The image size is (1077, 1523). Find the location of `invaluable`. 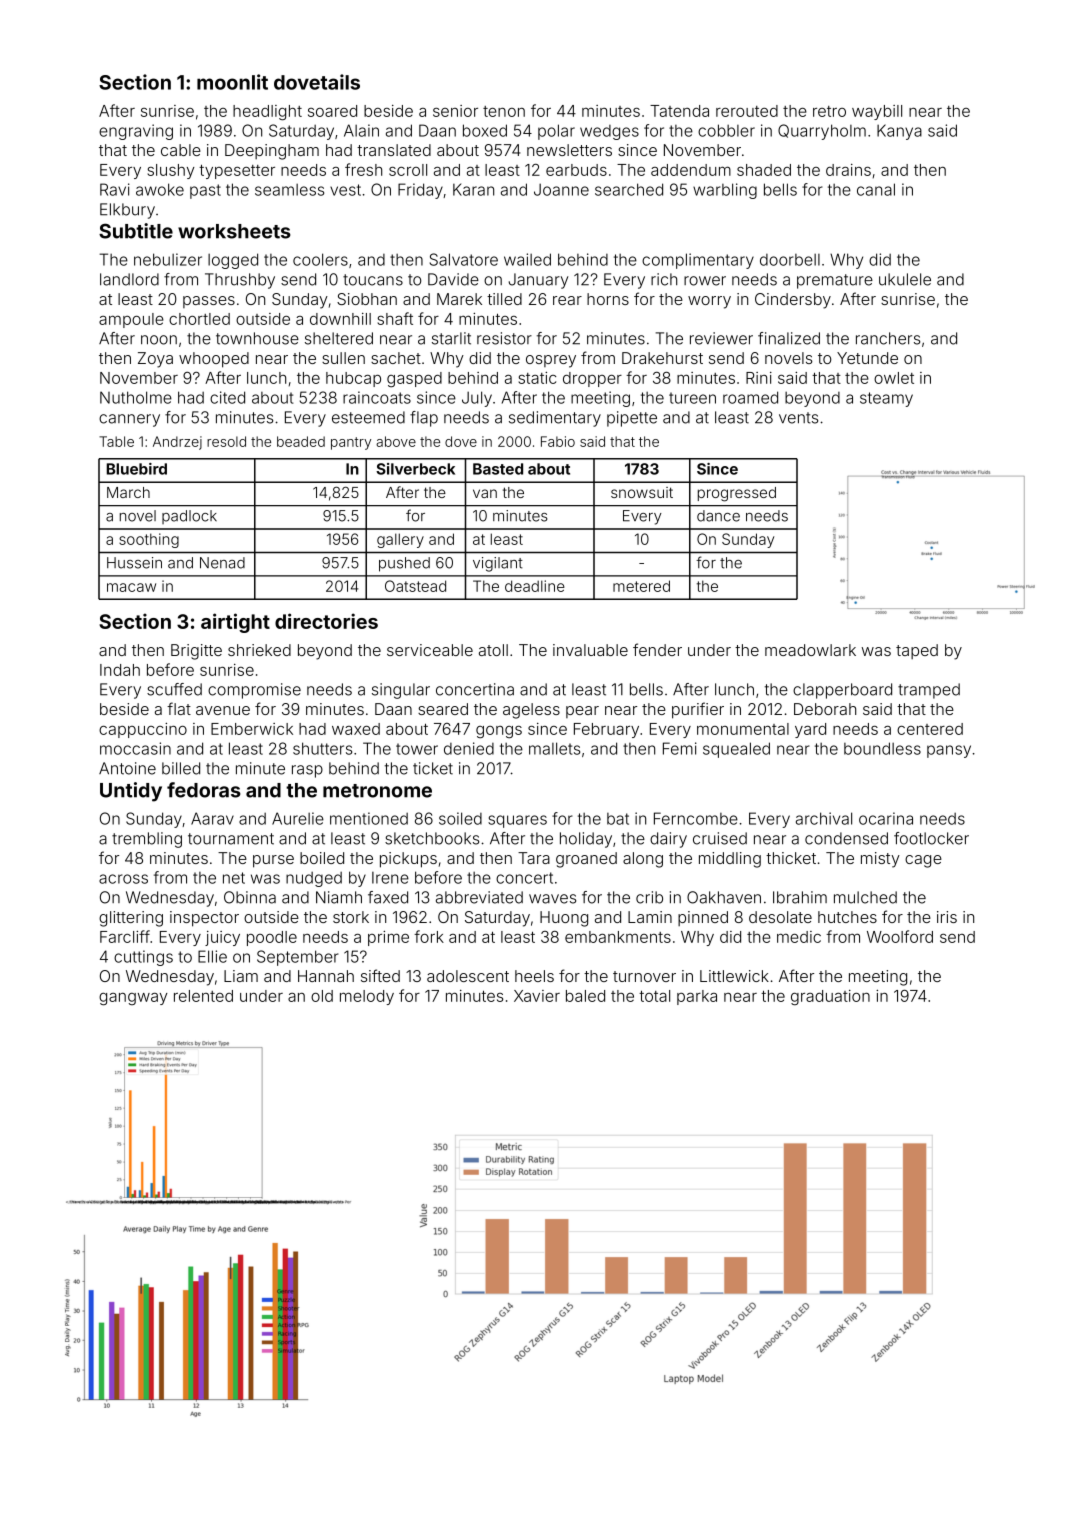

invaluable is located at coordinates (590, 650).
